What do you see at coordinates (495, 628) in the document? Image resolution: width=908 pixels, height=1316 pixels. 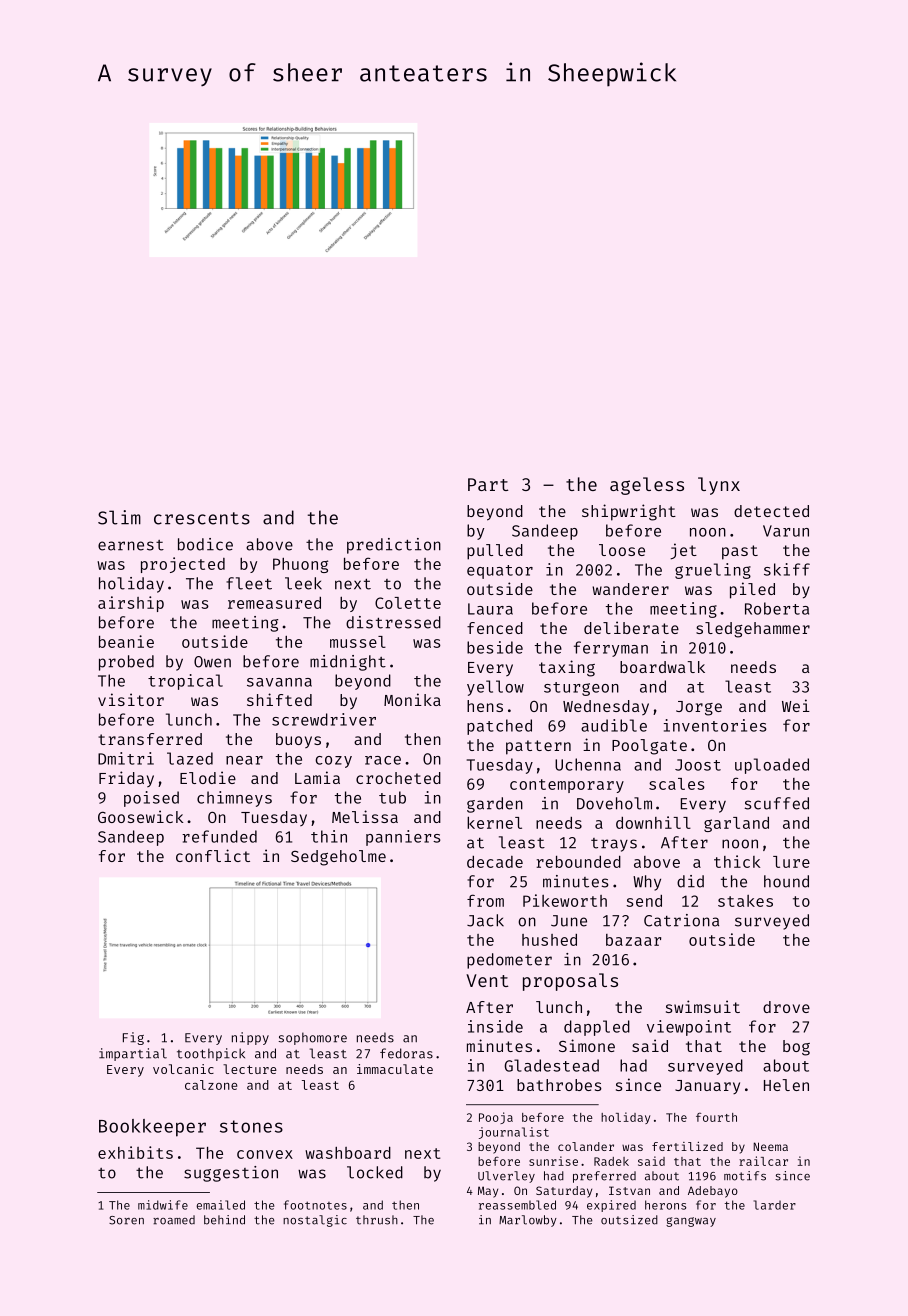 I see `fenced` at bounding box center [495, 628].
